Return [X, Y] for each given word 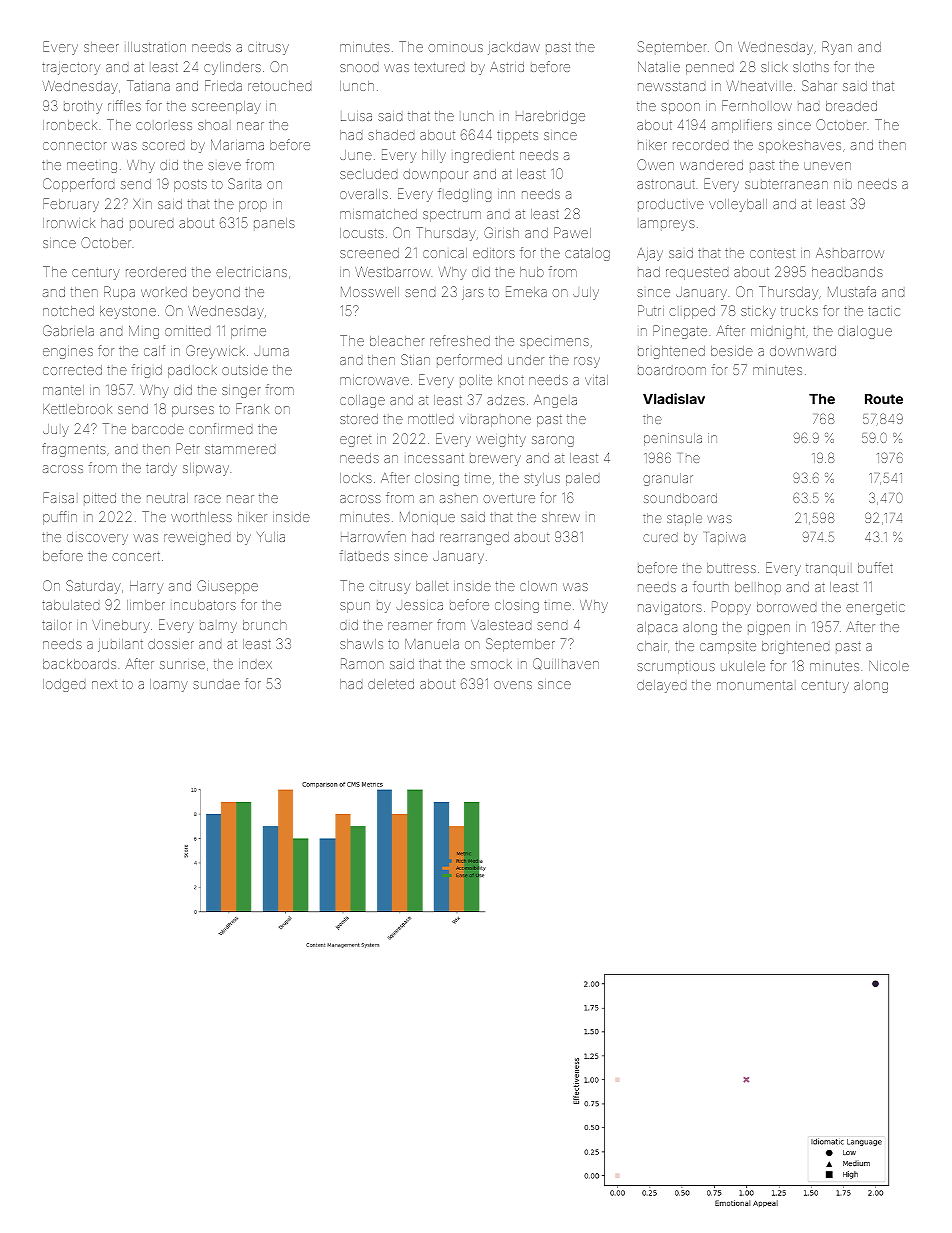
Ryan [837, 48]
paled [582, 479]
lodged [64, 685]
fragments [74, 450]
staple [684, 519]
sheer [101, 47]
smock [491, 665]
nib [843, 185]
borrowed [786, 607]
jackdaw [514, 48]
